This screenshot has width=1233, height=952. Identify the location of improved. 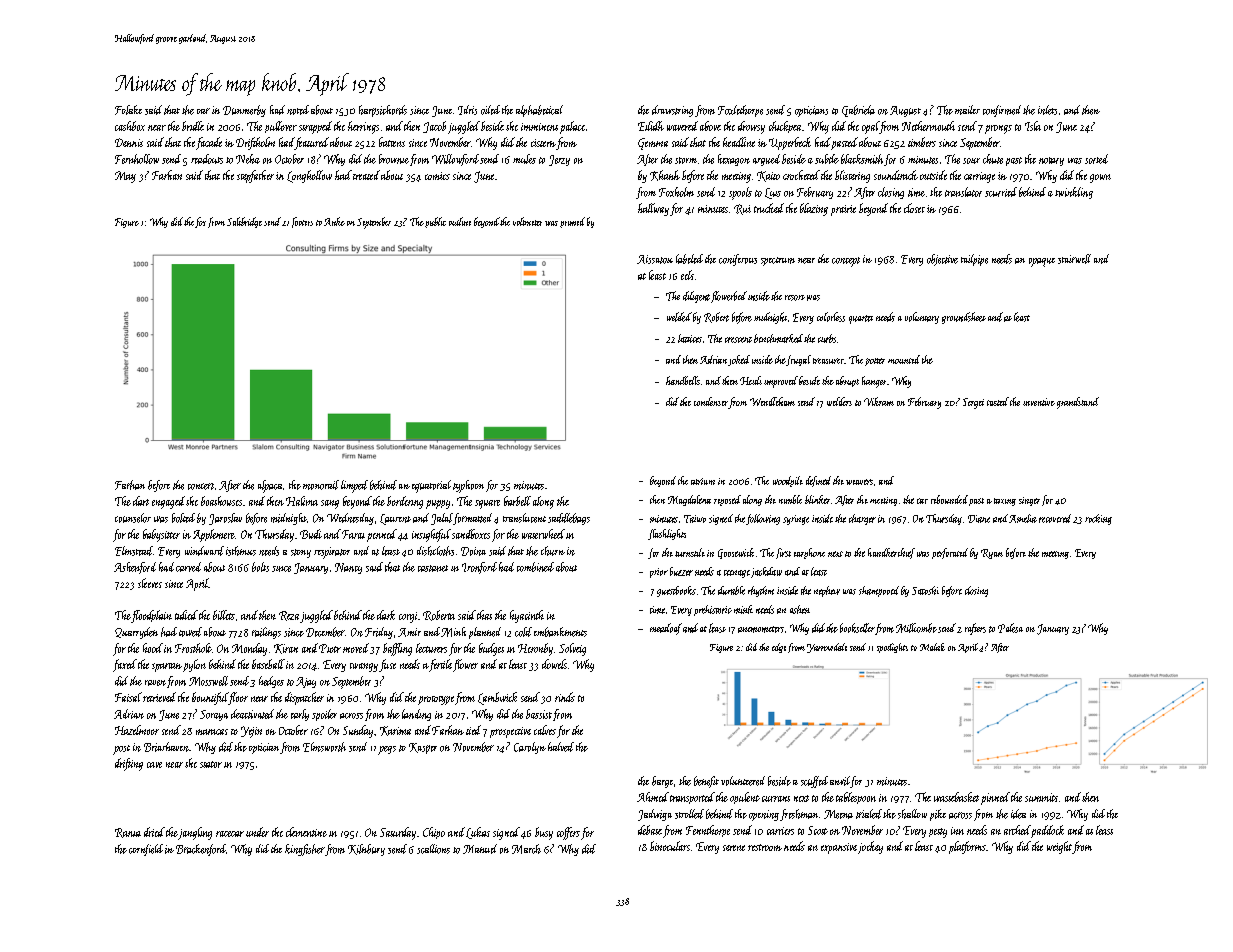
(781, 382).
